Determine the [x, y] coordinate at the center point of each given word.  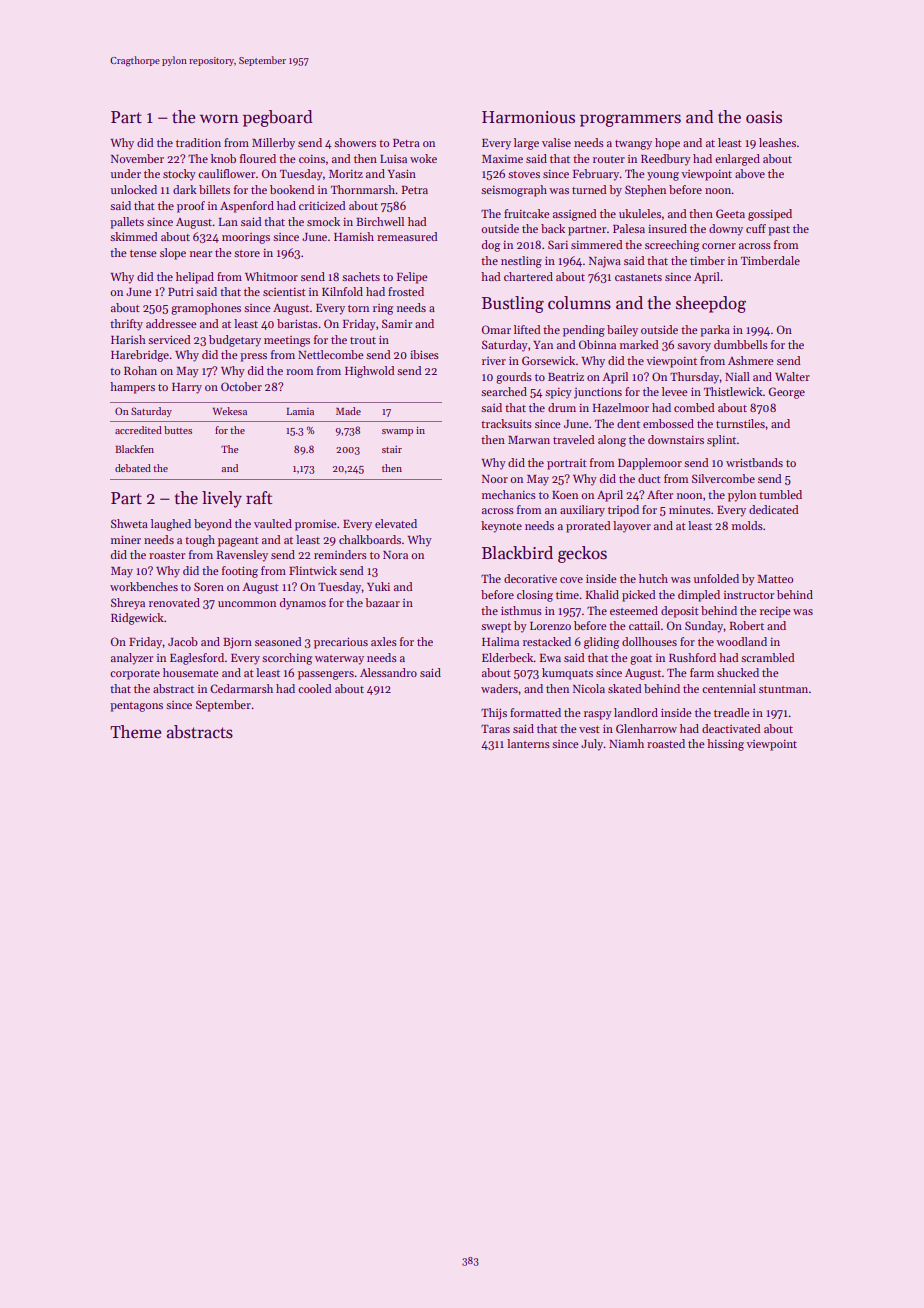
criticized [322, 205]
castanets [638, 277]
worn [219, 118]
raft [259, 497]
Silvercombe [723, 478]
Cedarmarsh [241, 688]
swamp [397, 432]
